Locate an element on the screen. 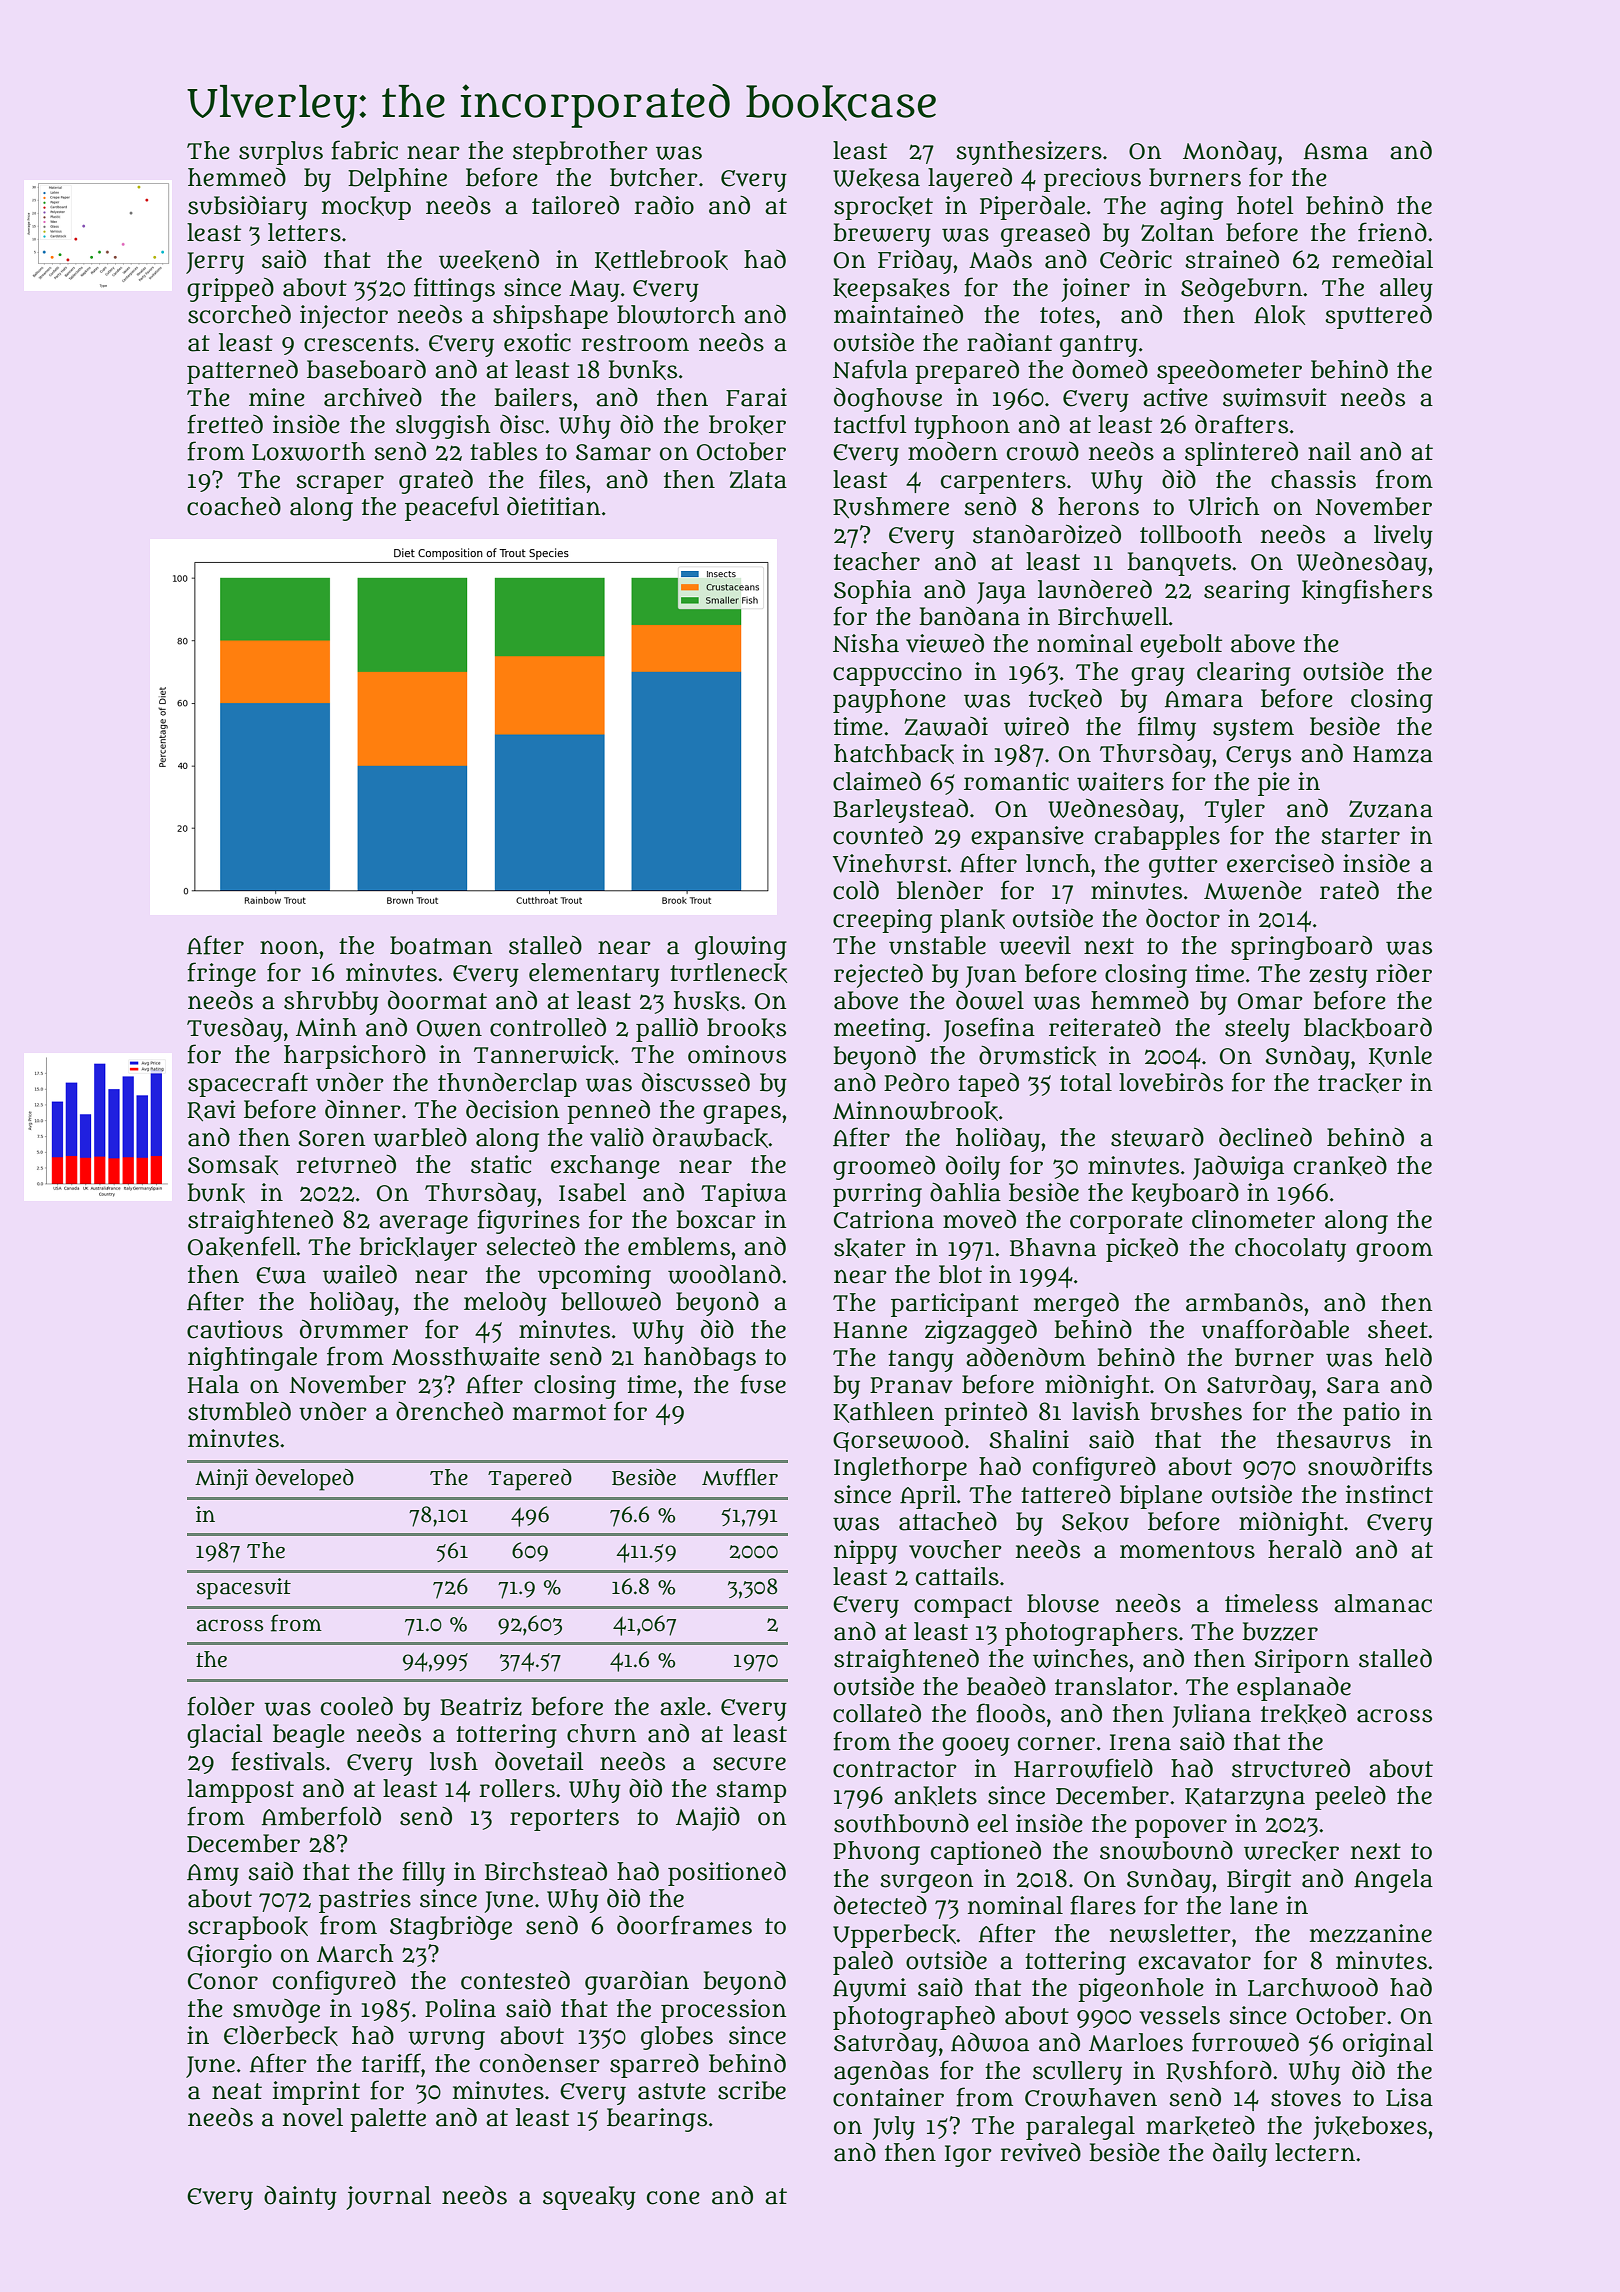 The width and height of the screenshot is (1620, 2292). Beatriz is located at coordinates (481, 1706).
